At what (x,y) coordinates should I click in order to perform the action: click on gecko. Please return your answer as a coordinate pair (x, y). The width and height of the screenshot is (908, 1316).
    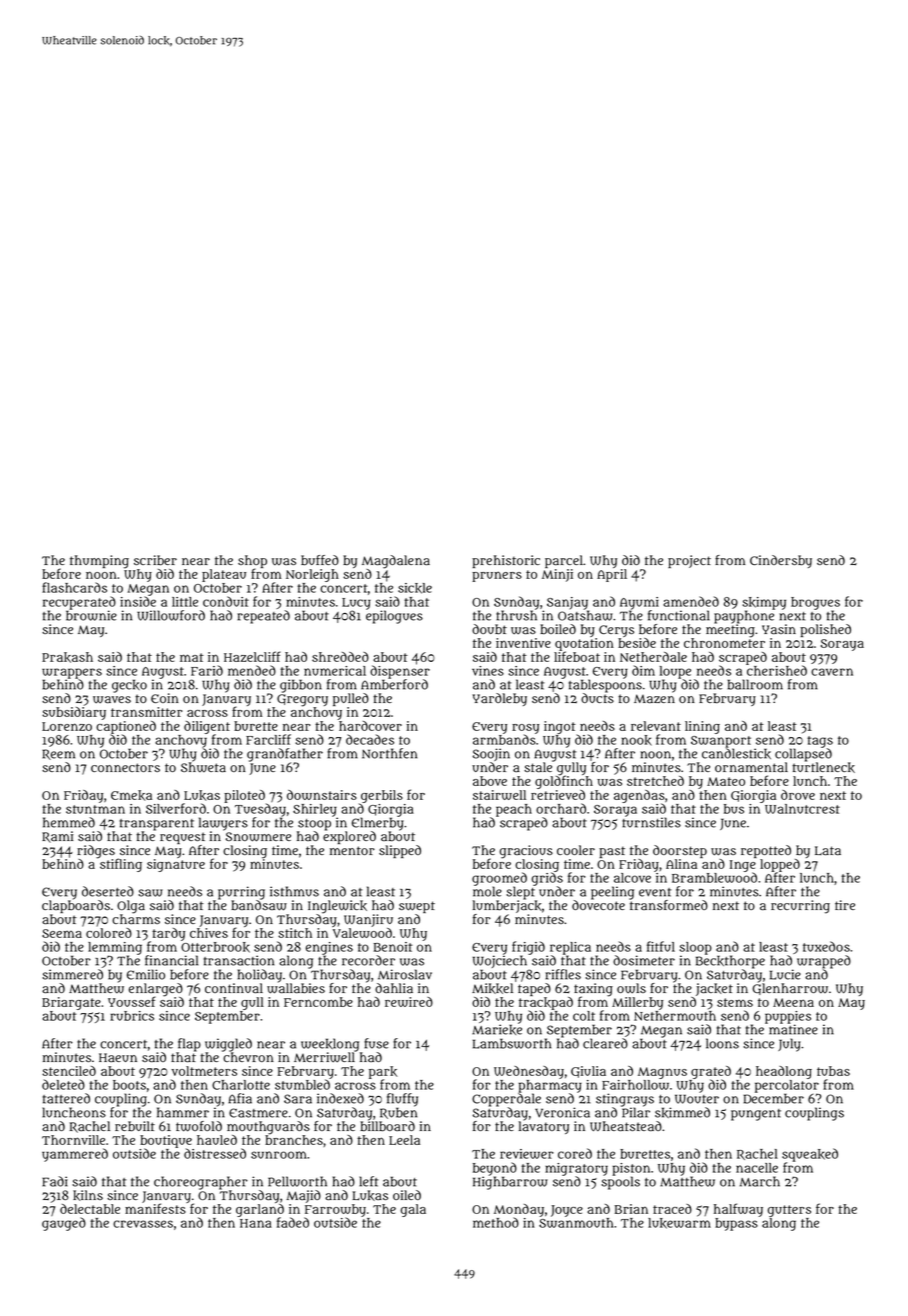
    Looking at the image, I should click on (129, 686).
